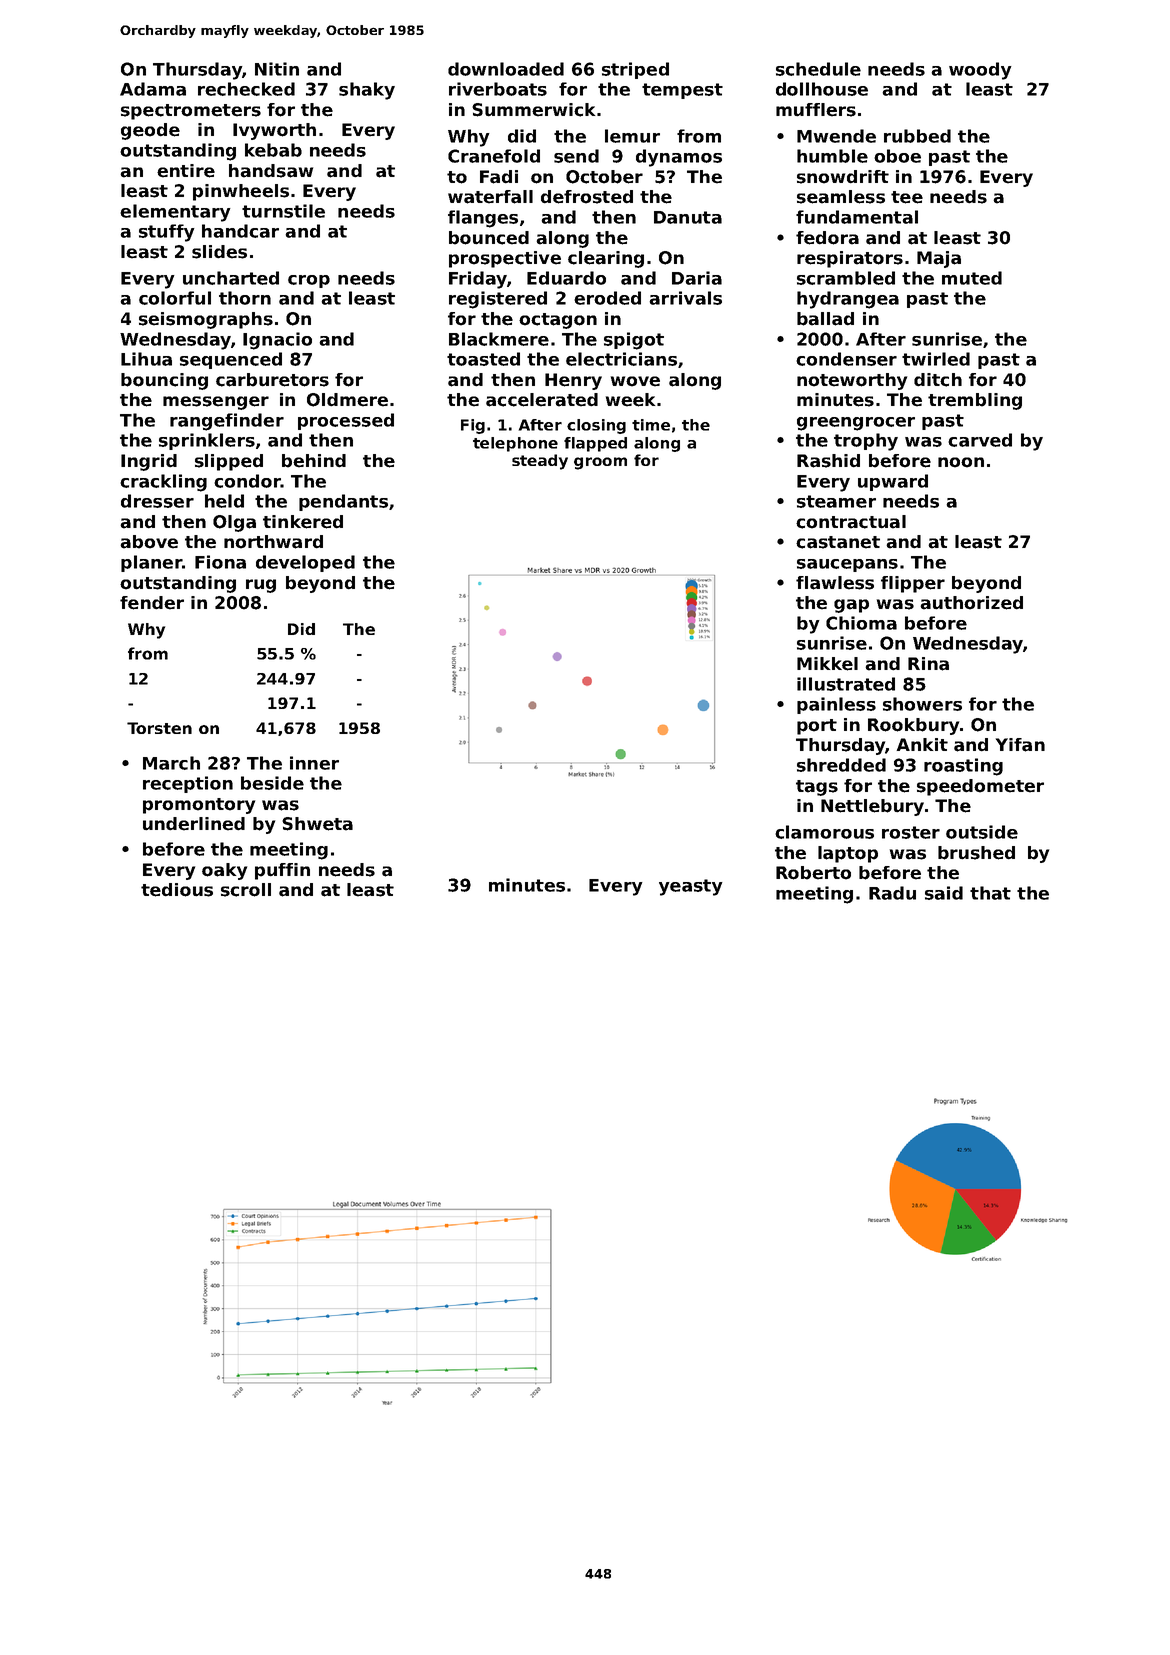 This image has height=1655, width=1170. I want to click on fender, so click(152, 603).
